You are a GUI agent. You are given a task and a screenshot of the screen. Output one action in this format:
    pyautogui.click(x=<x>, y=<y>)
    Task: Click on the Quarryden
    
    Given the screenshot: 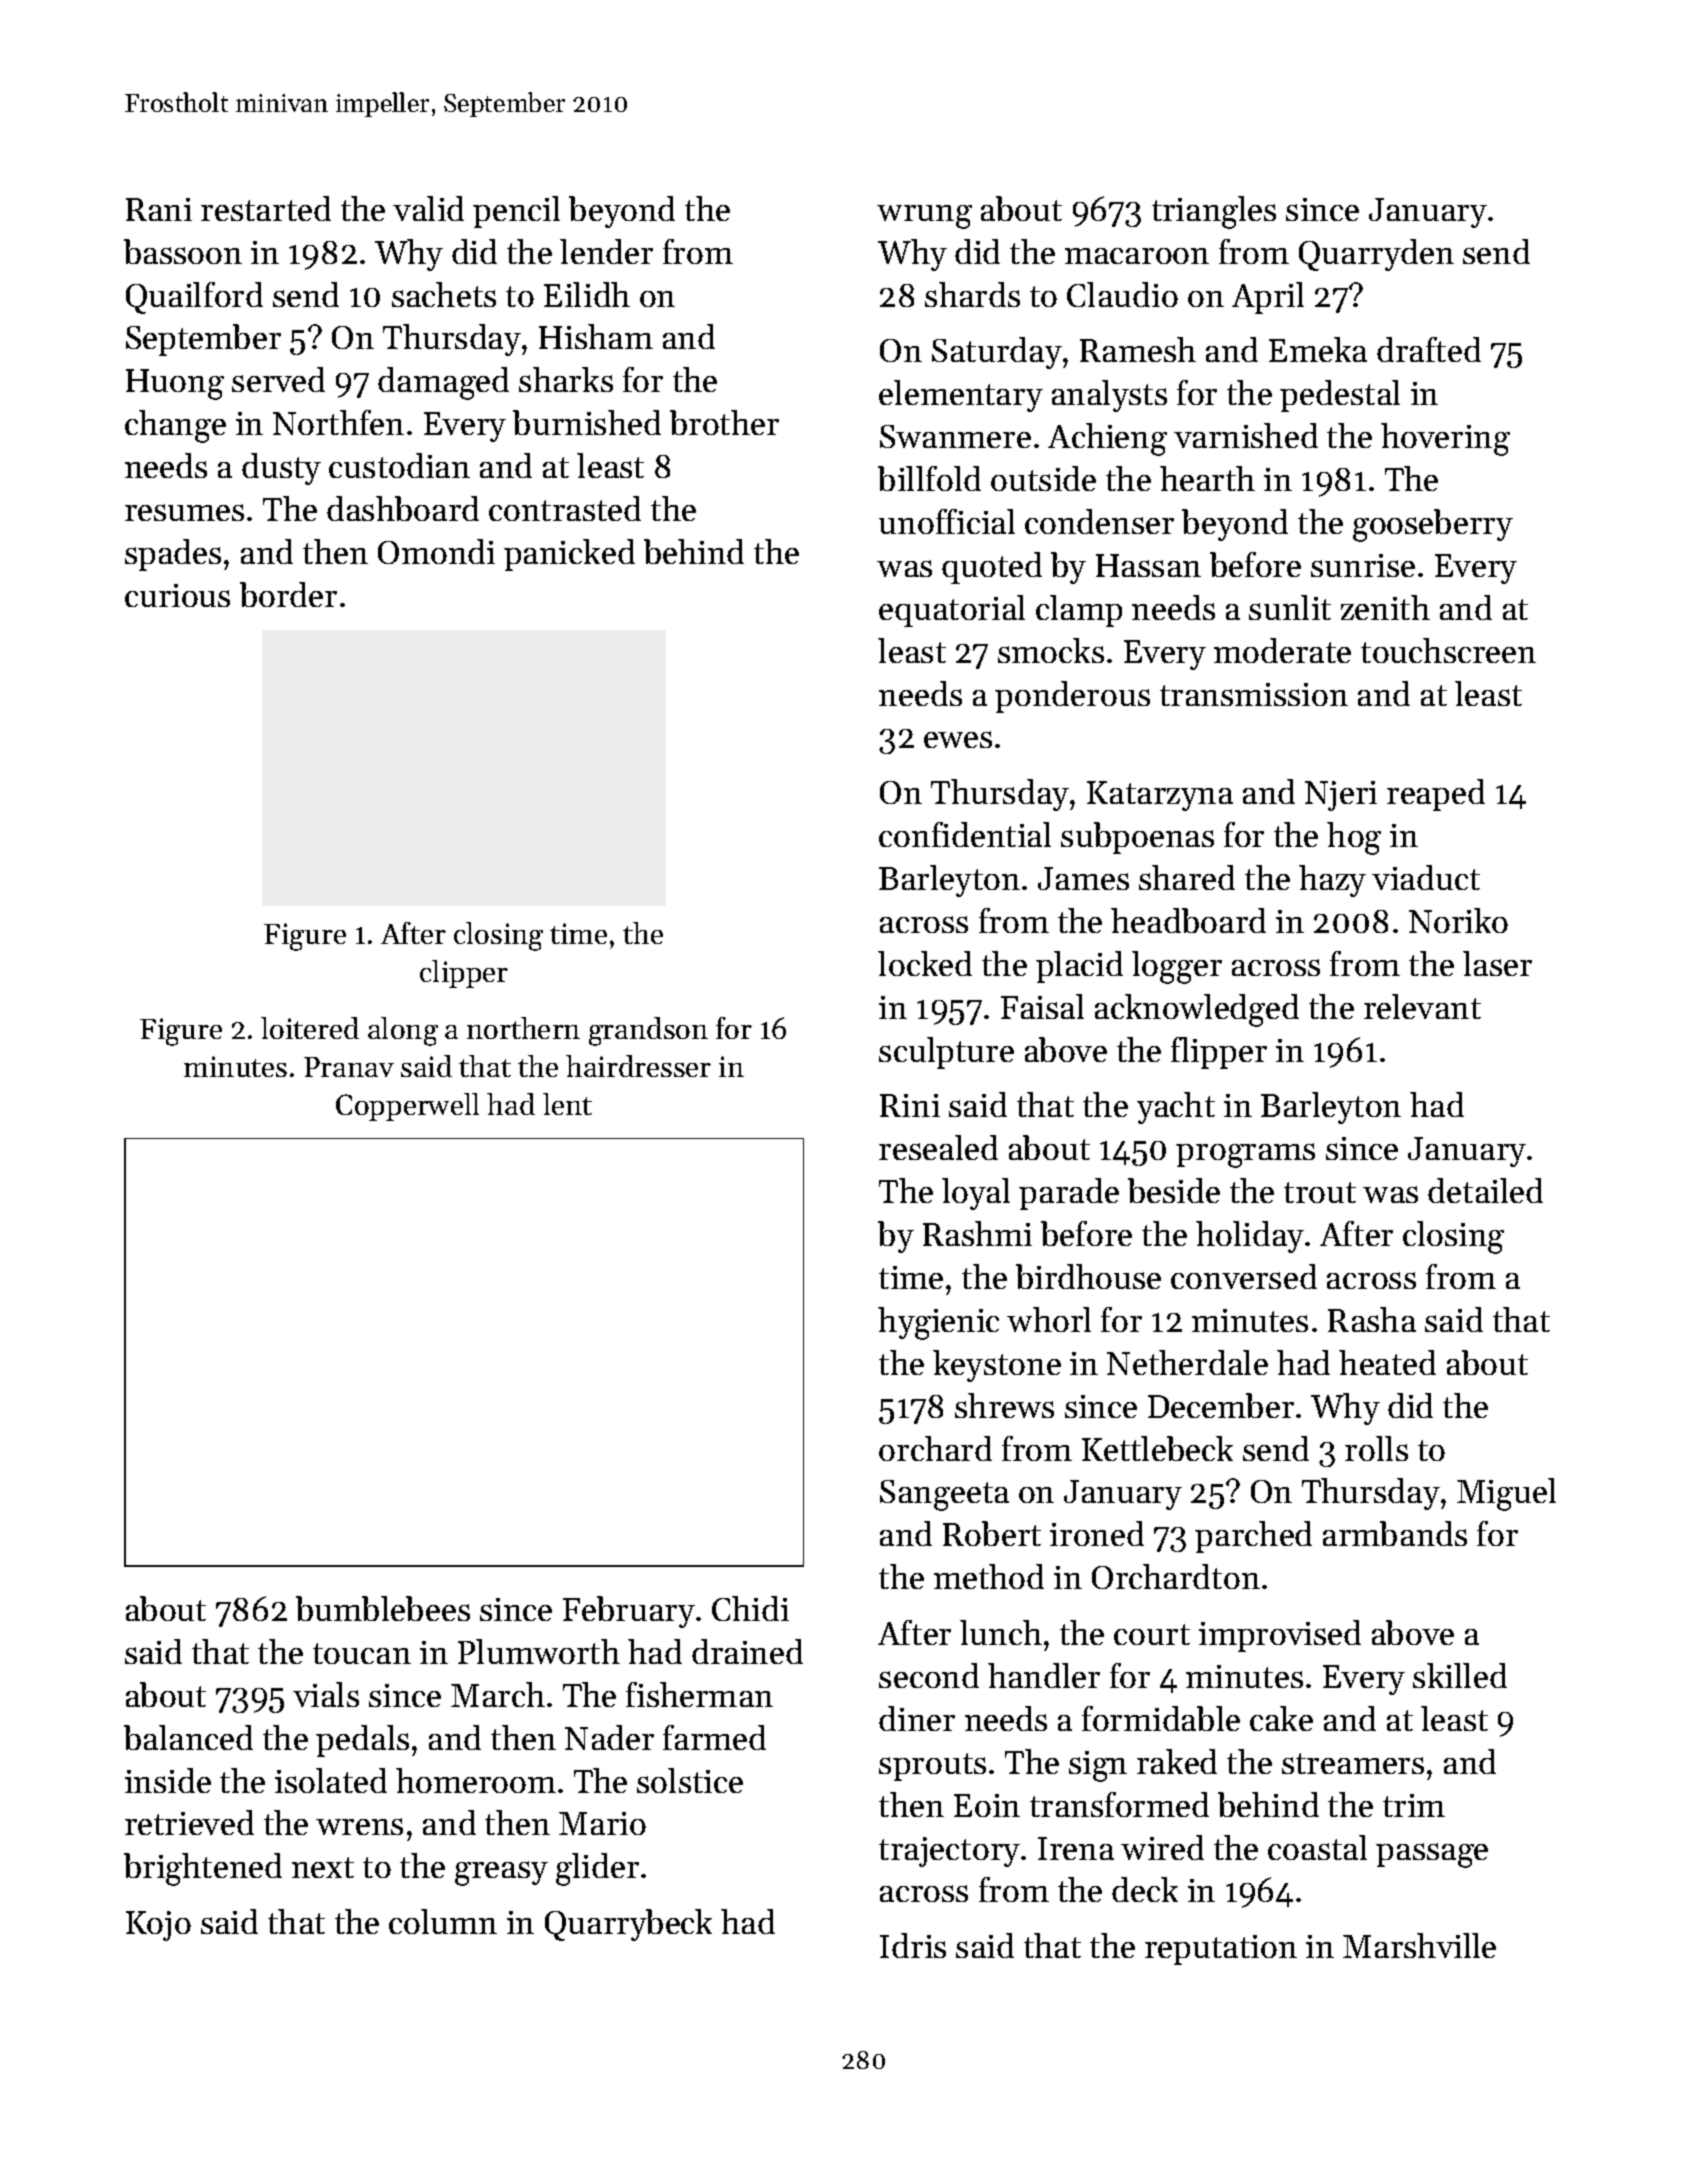 What is the action you would take?
    pyautogui.click(x=1376, y=255)
